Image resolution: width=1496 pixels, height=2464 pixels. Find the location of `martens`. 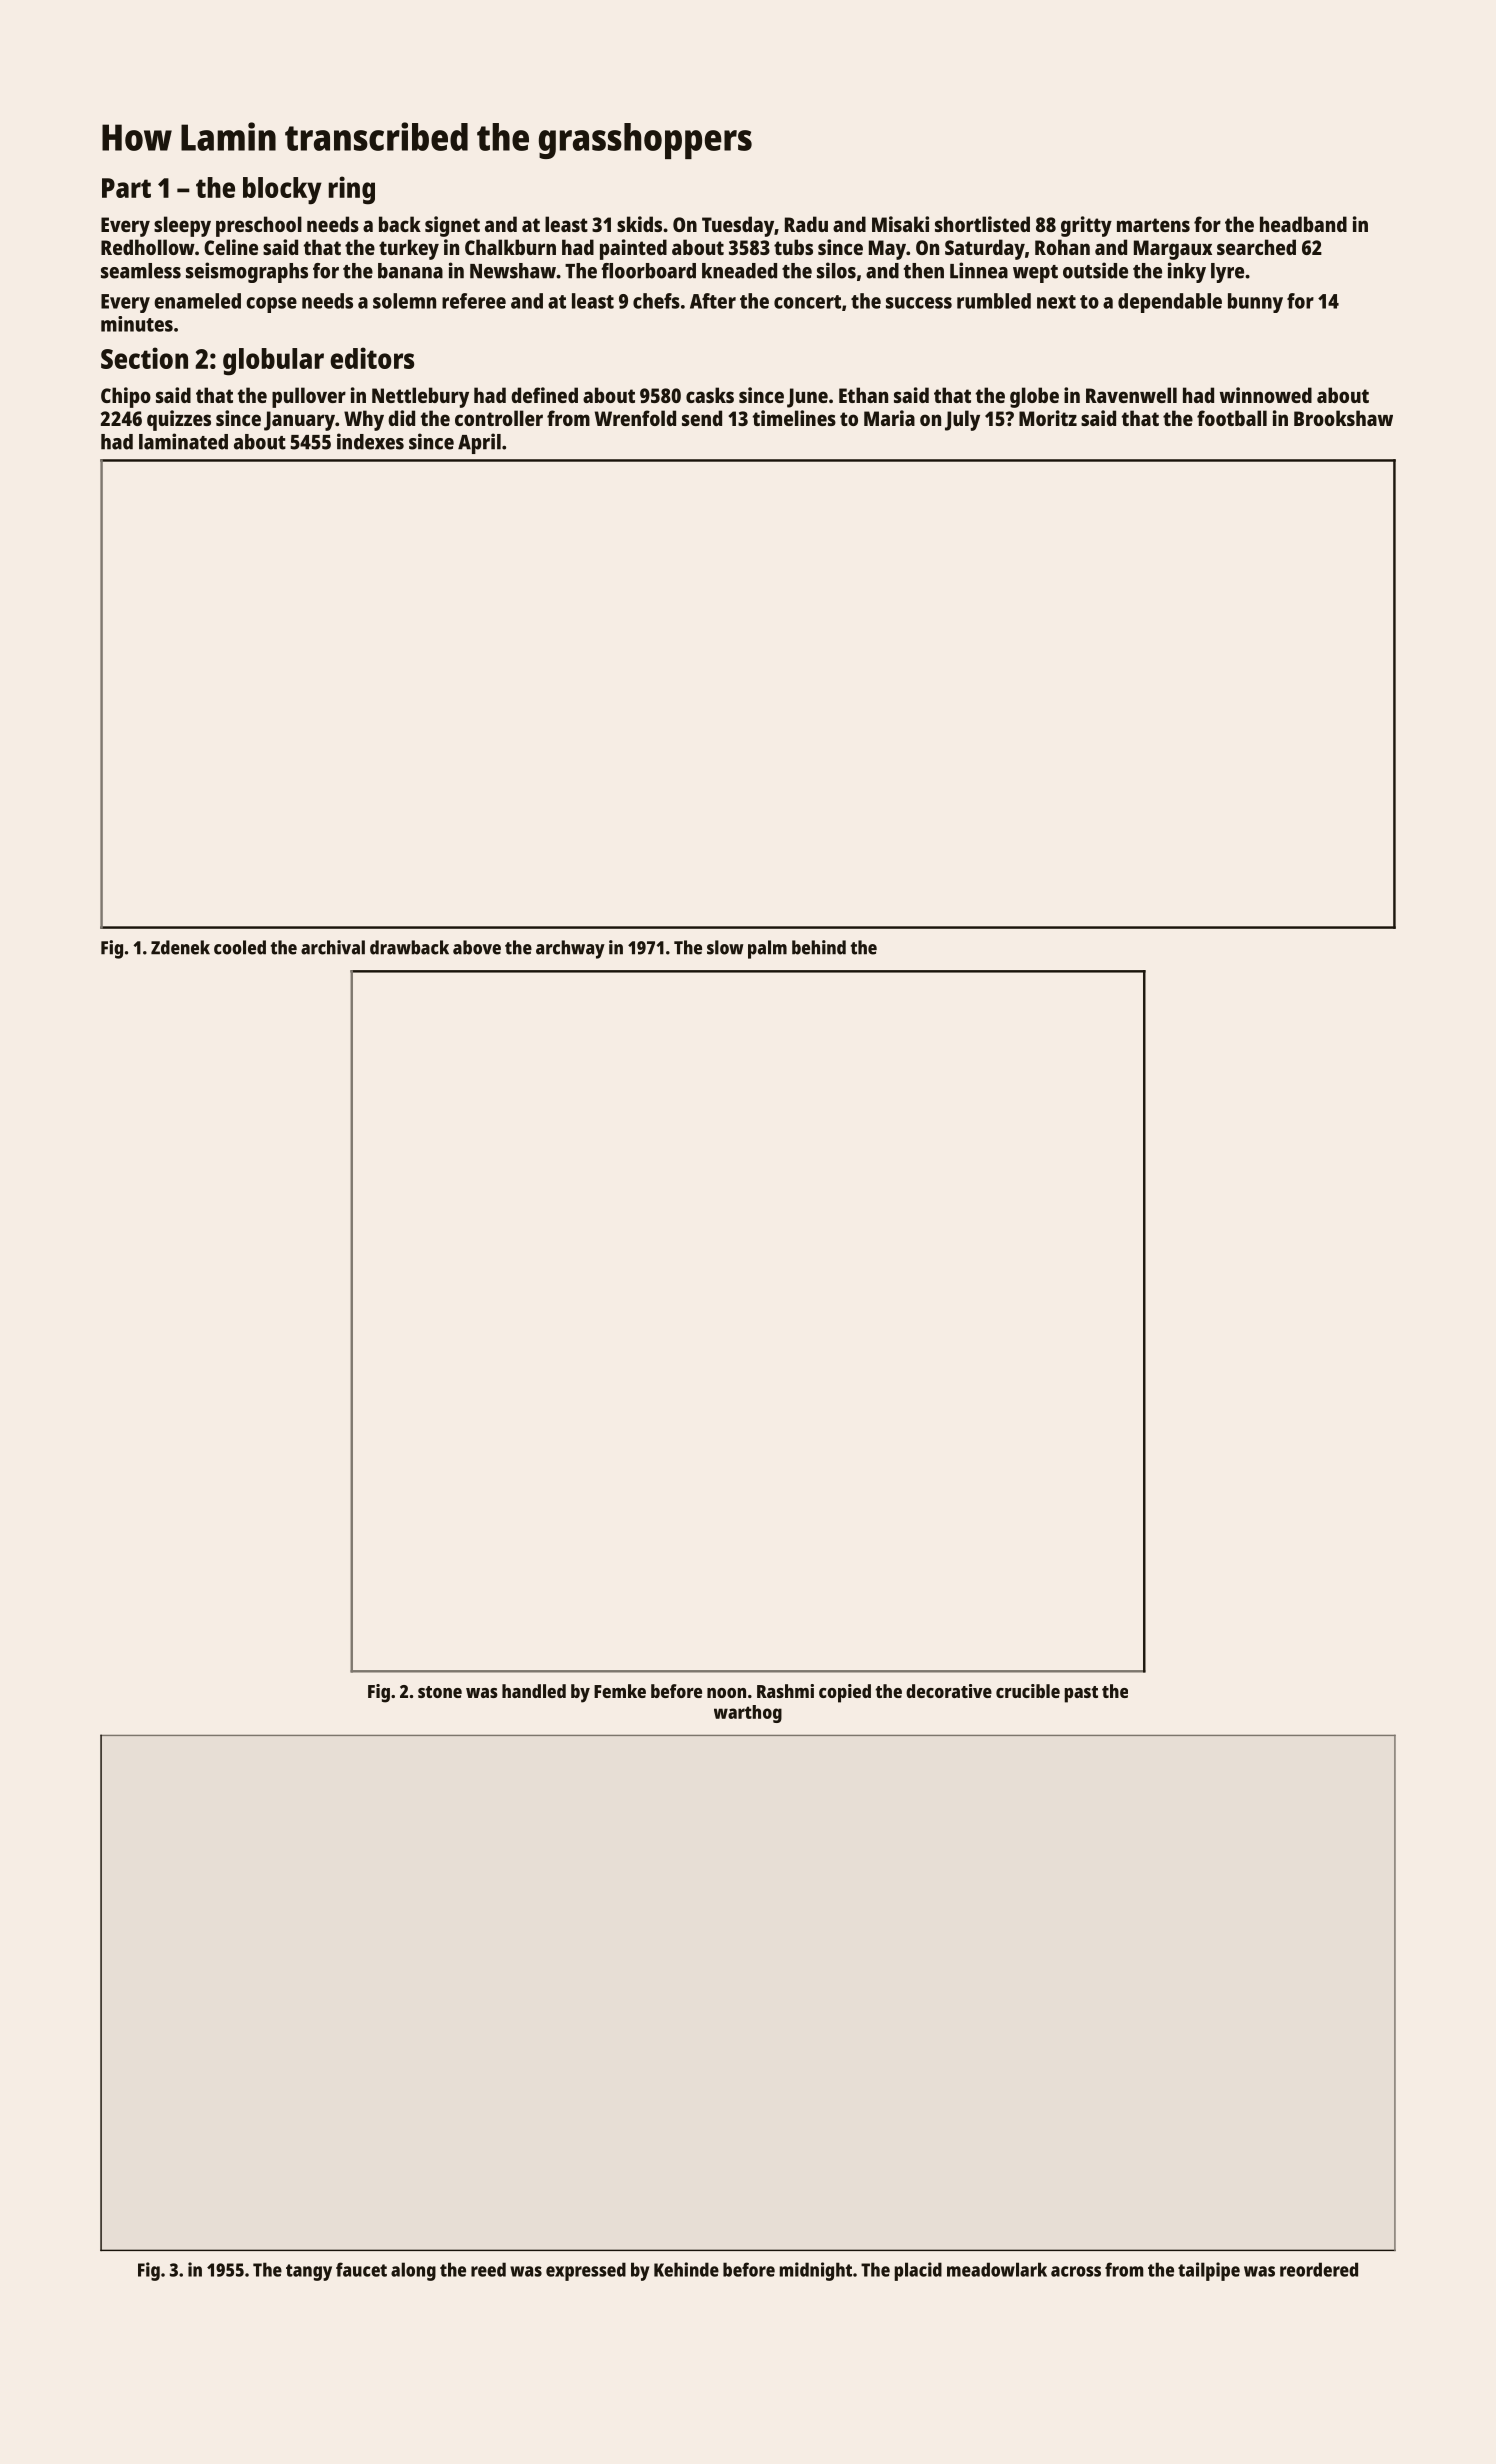

martens is located at coordinates (1153, 225).
